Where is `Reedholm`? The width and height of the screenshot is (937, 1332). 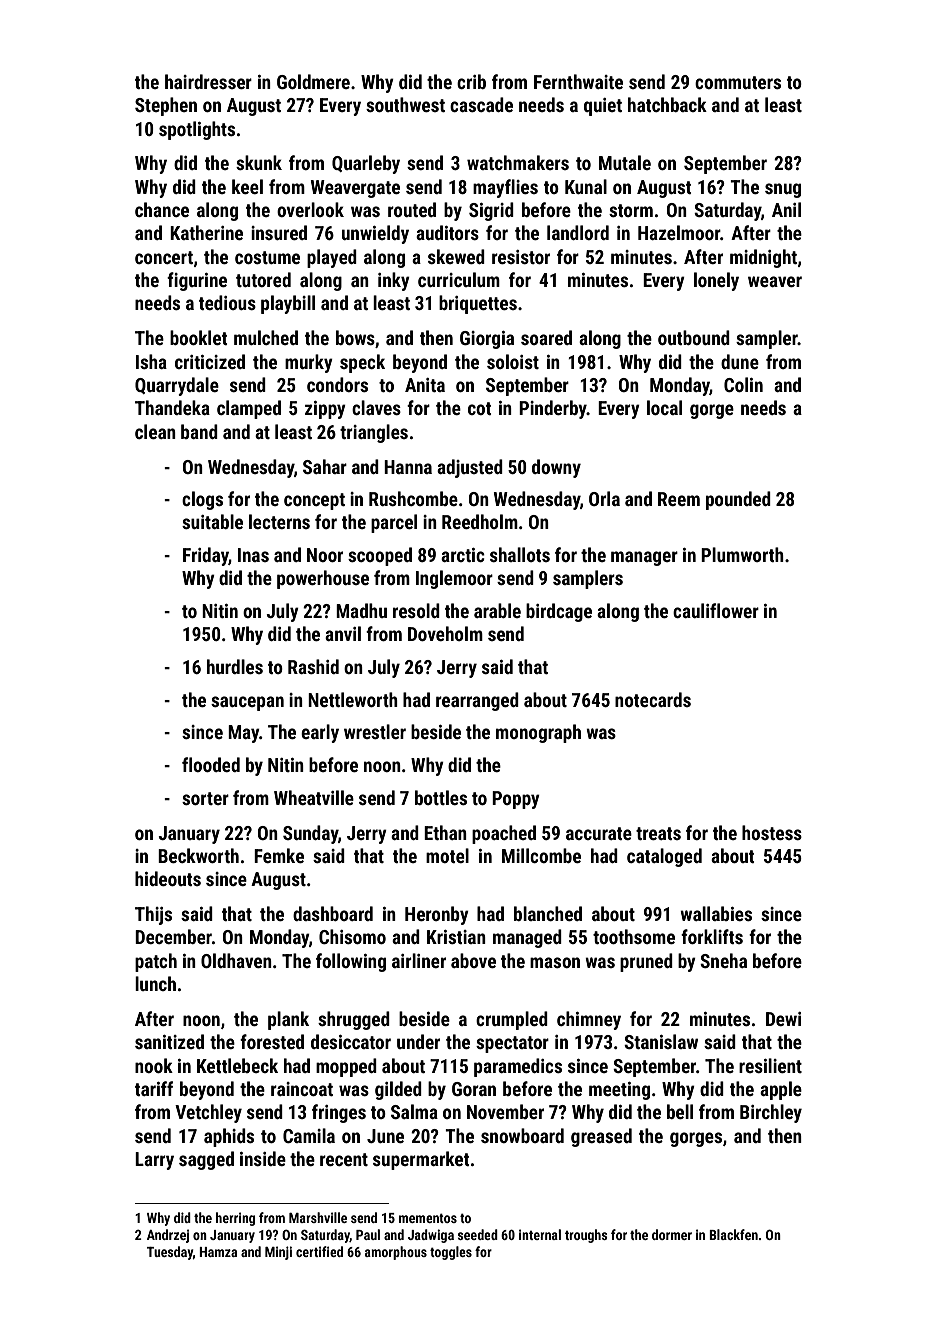 Reedholm is located at coordinates (480, 521).
